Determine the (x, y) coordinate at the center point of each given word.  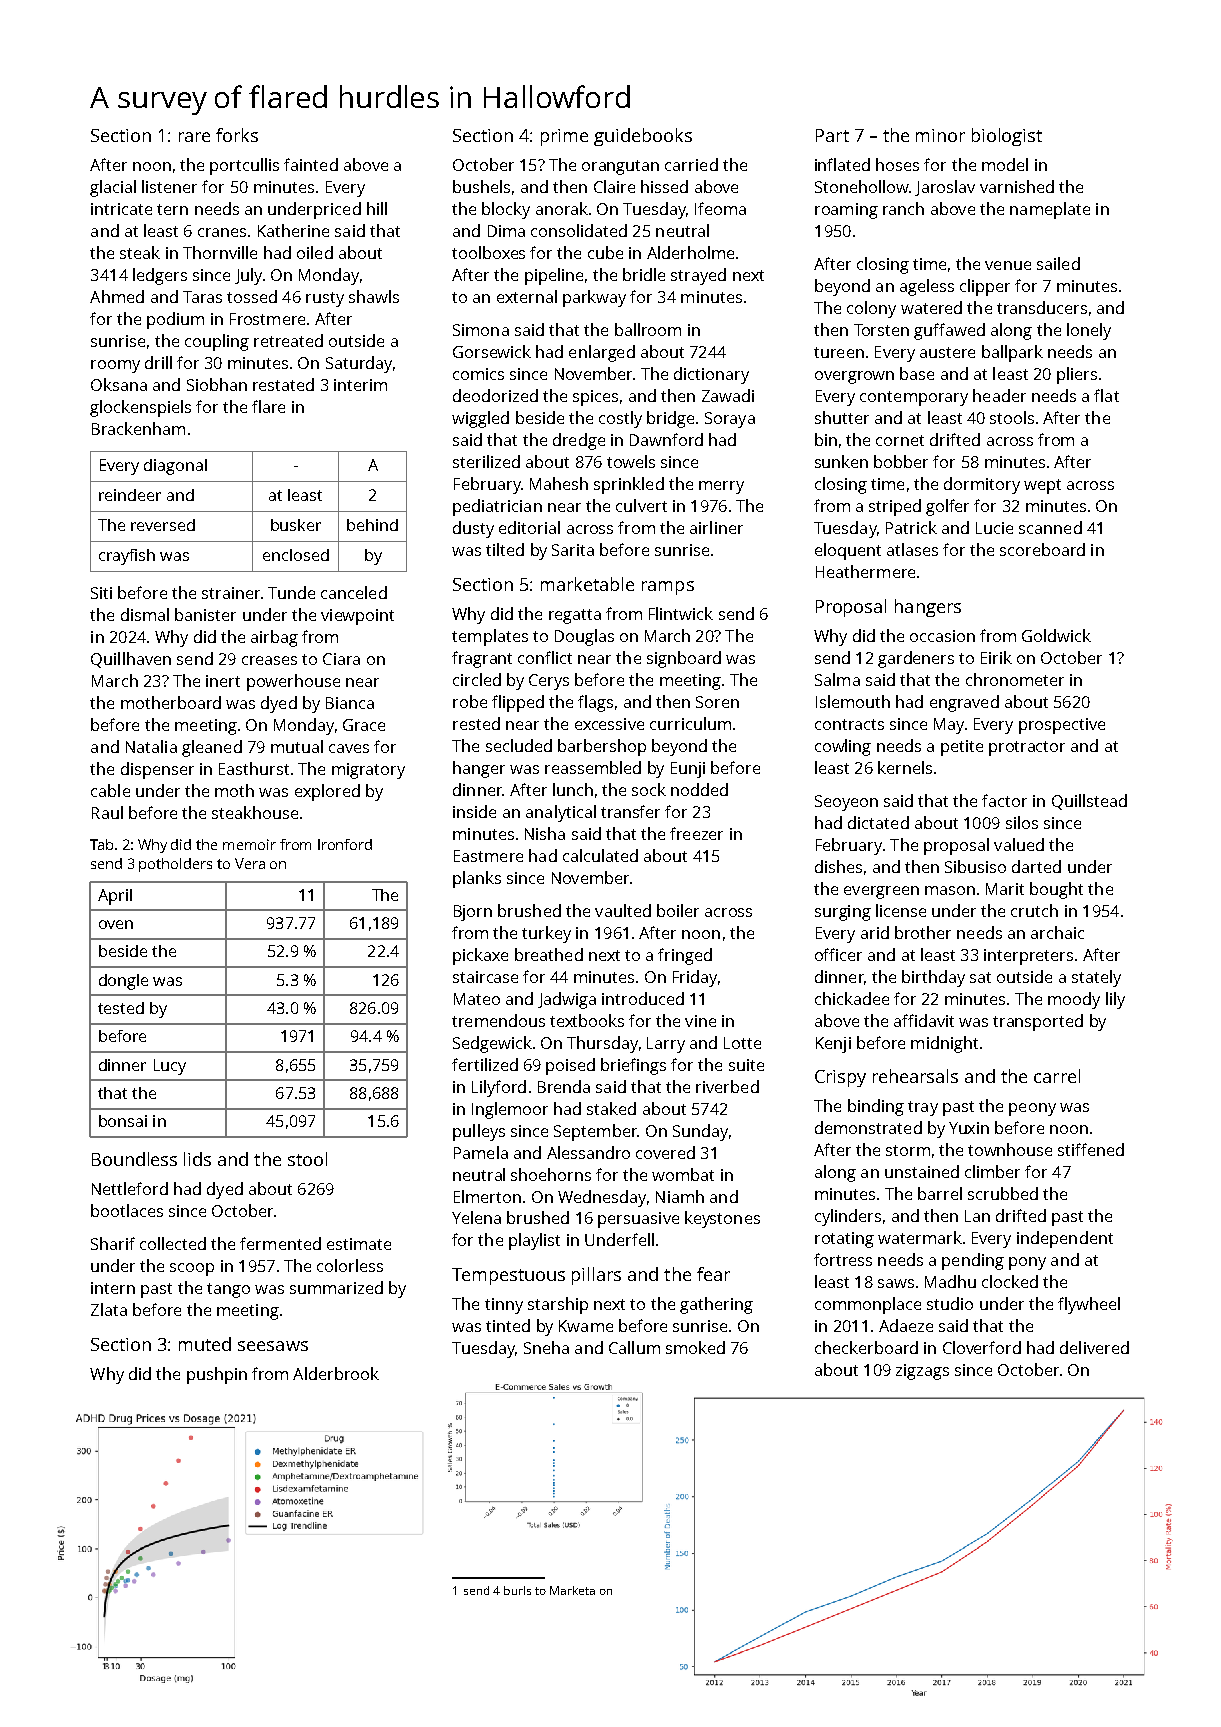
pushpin (217, 1375)
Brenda (564, 1086)
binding (876, 1107)
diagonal (175, 467)
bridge (670, 419)
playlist (534, 1241)
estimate (359, 1244)
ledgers (160, 276)
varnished (1017, 186)
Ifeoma (720, 208)
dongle (123, 982)
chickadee (852, 998)
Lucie (994, 528)
